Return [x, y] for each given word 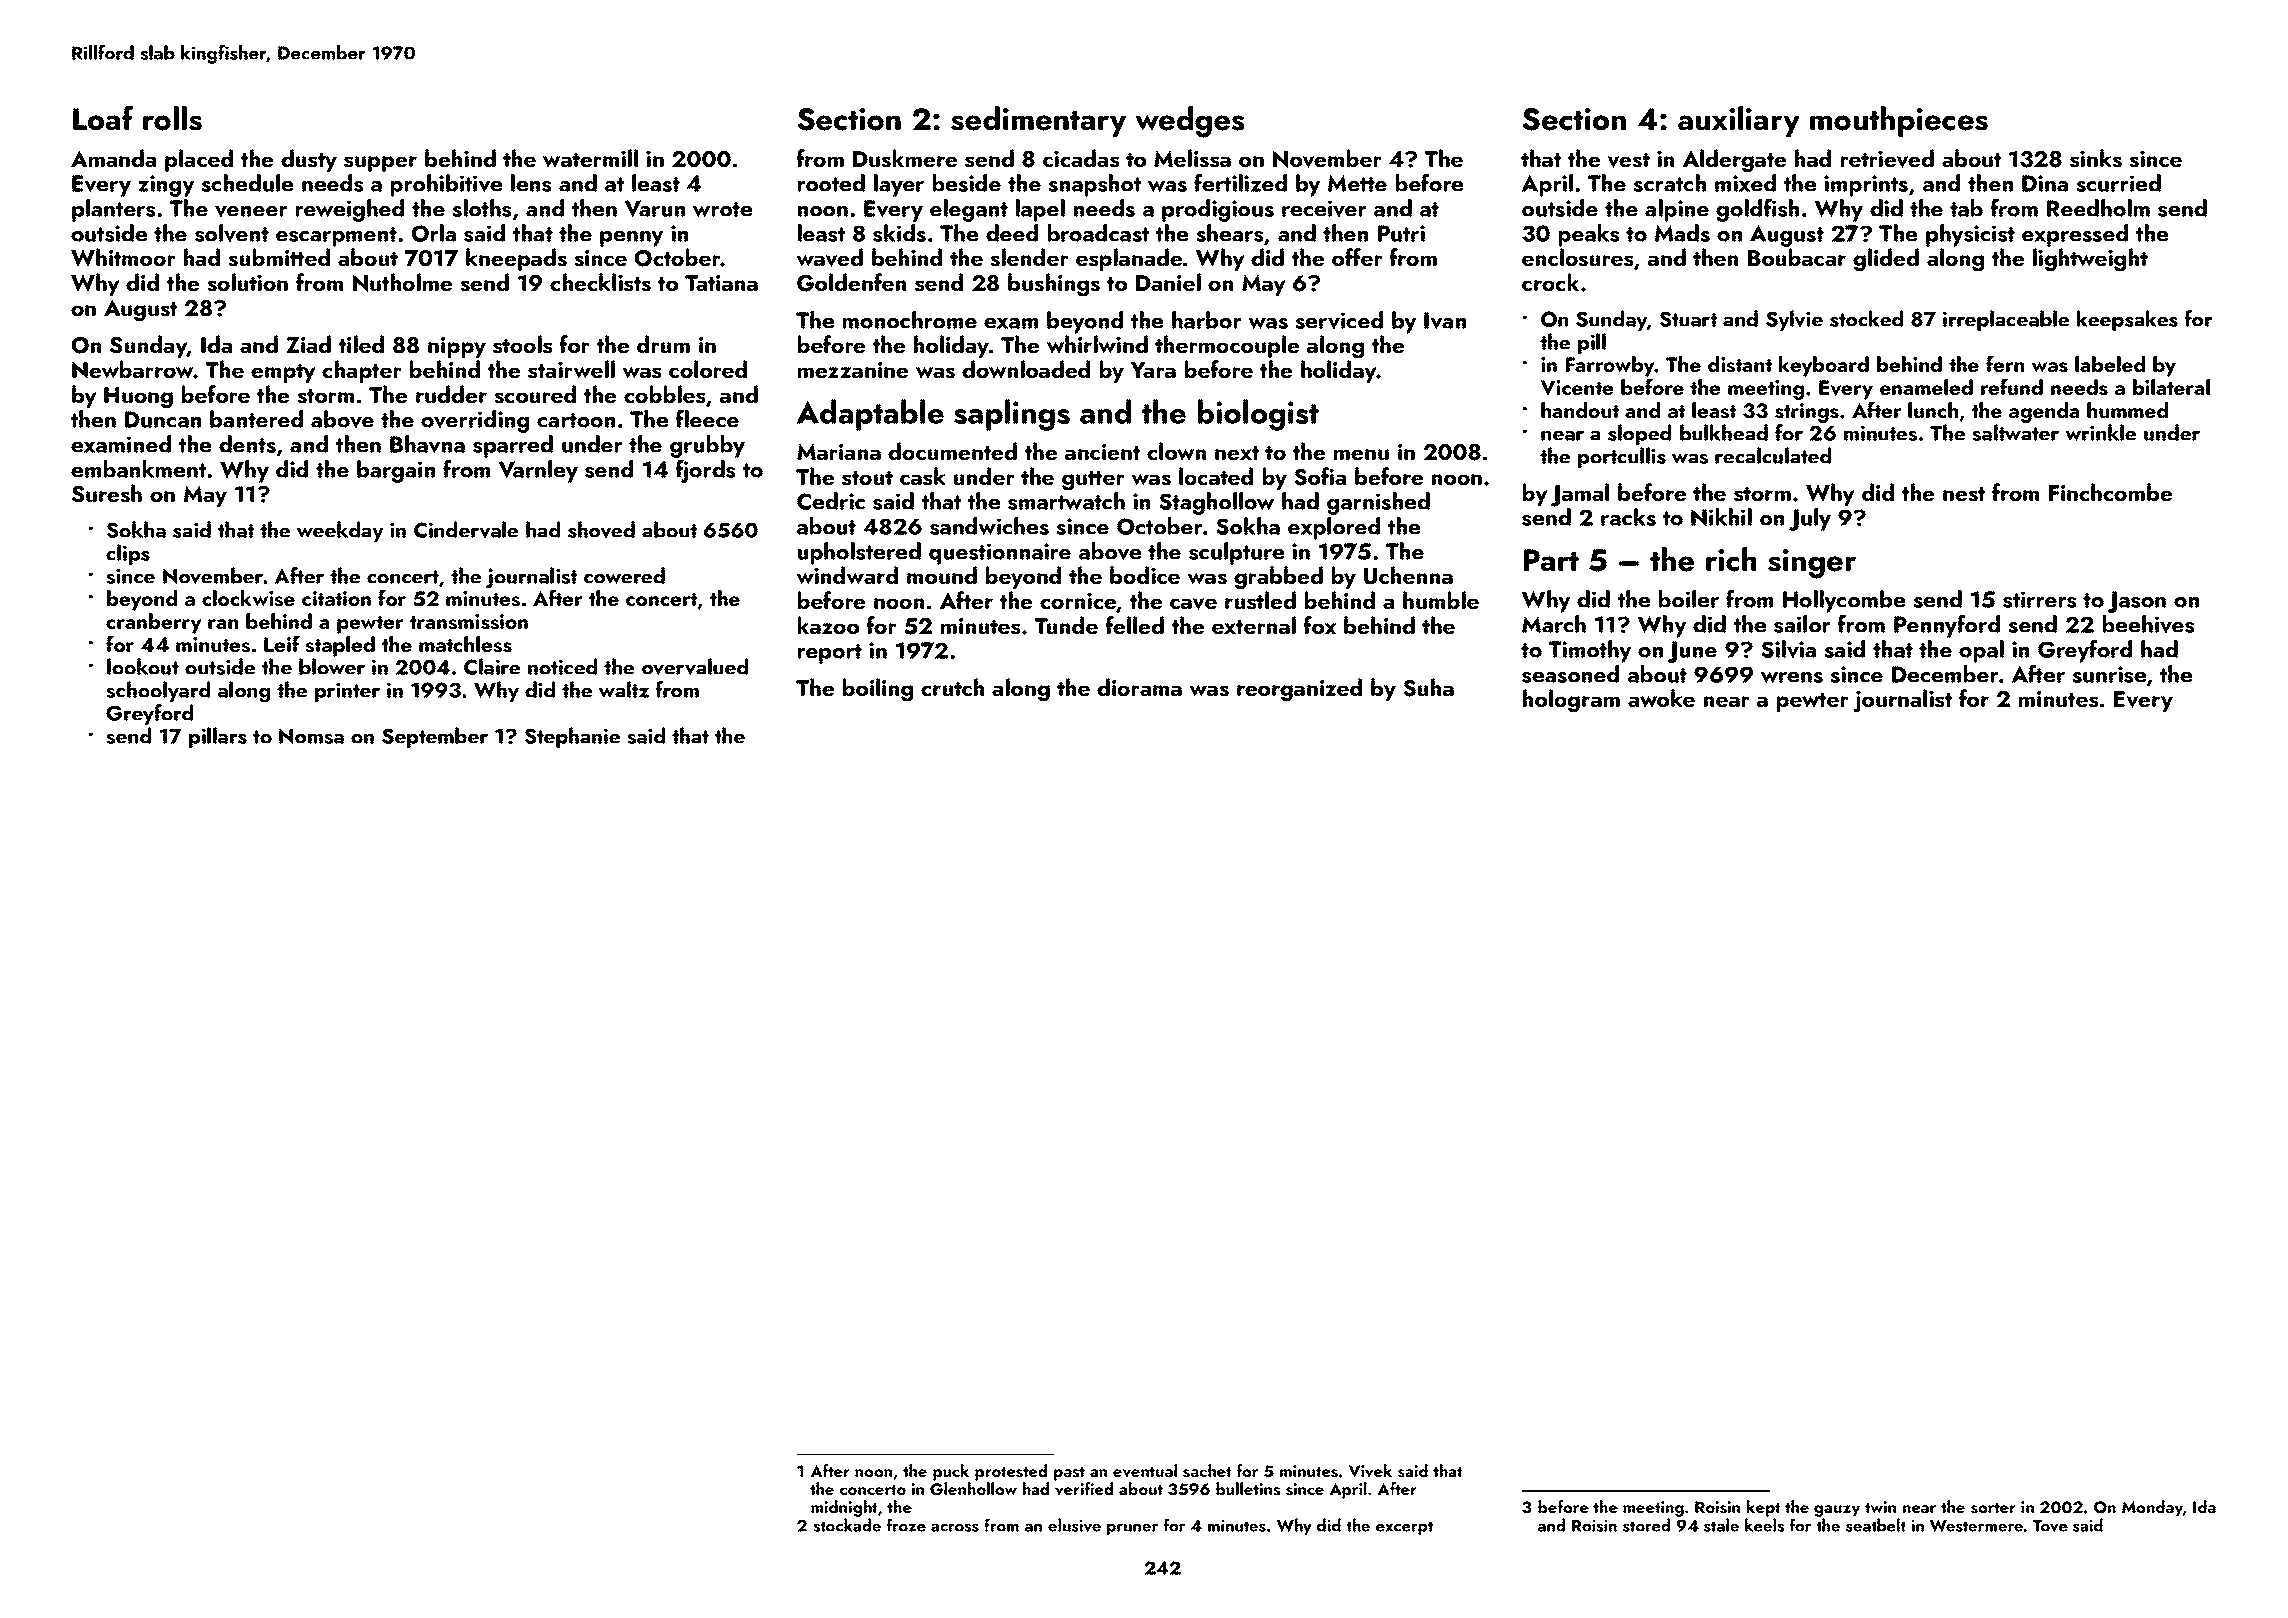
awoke [1661, 698]
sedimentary [1038, 121]
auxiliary [1739, 121]
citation [336, 598]
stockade [847, 1525]
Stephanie [572, 737]
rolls [172, 118]
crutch [952, 687]
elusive [1074, 1525]
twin [1880, 1507]
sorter [1993, 1508]
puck [951, 1472]
